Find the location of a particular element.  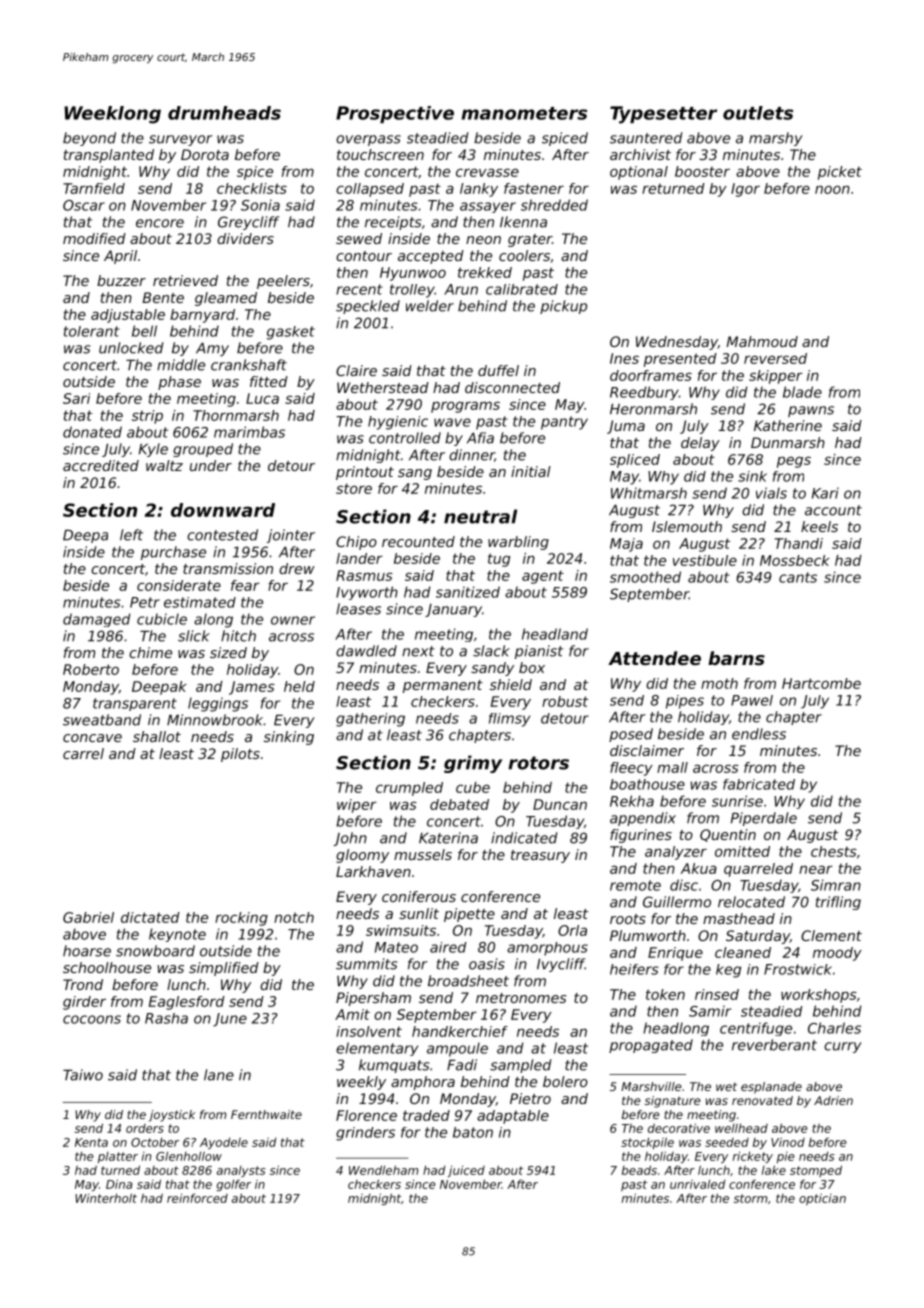

Winterholt is located at coordinates (106, 1198).
